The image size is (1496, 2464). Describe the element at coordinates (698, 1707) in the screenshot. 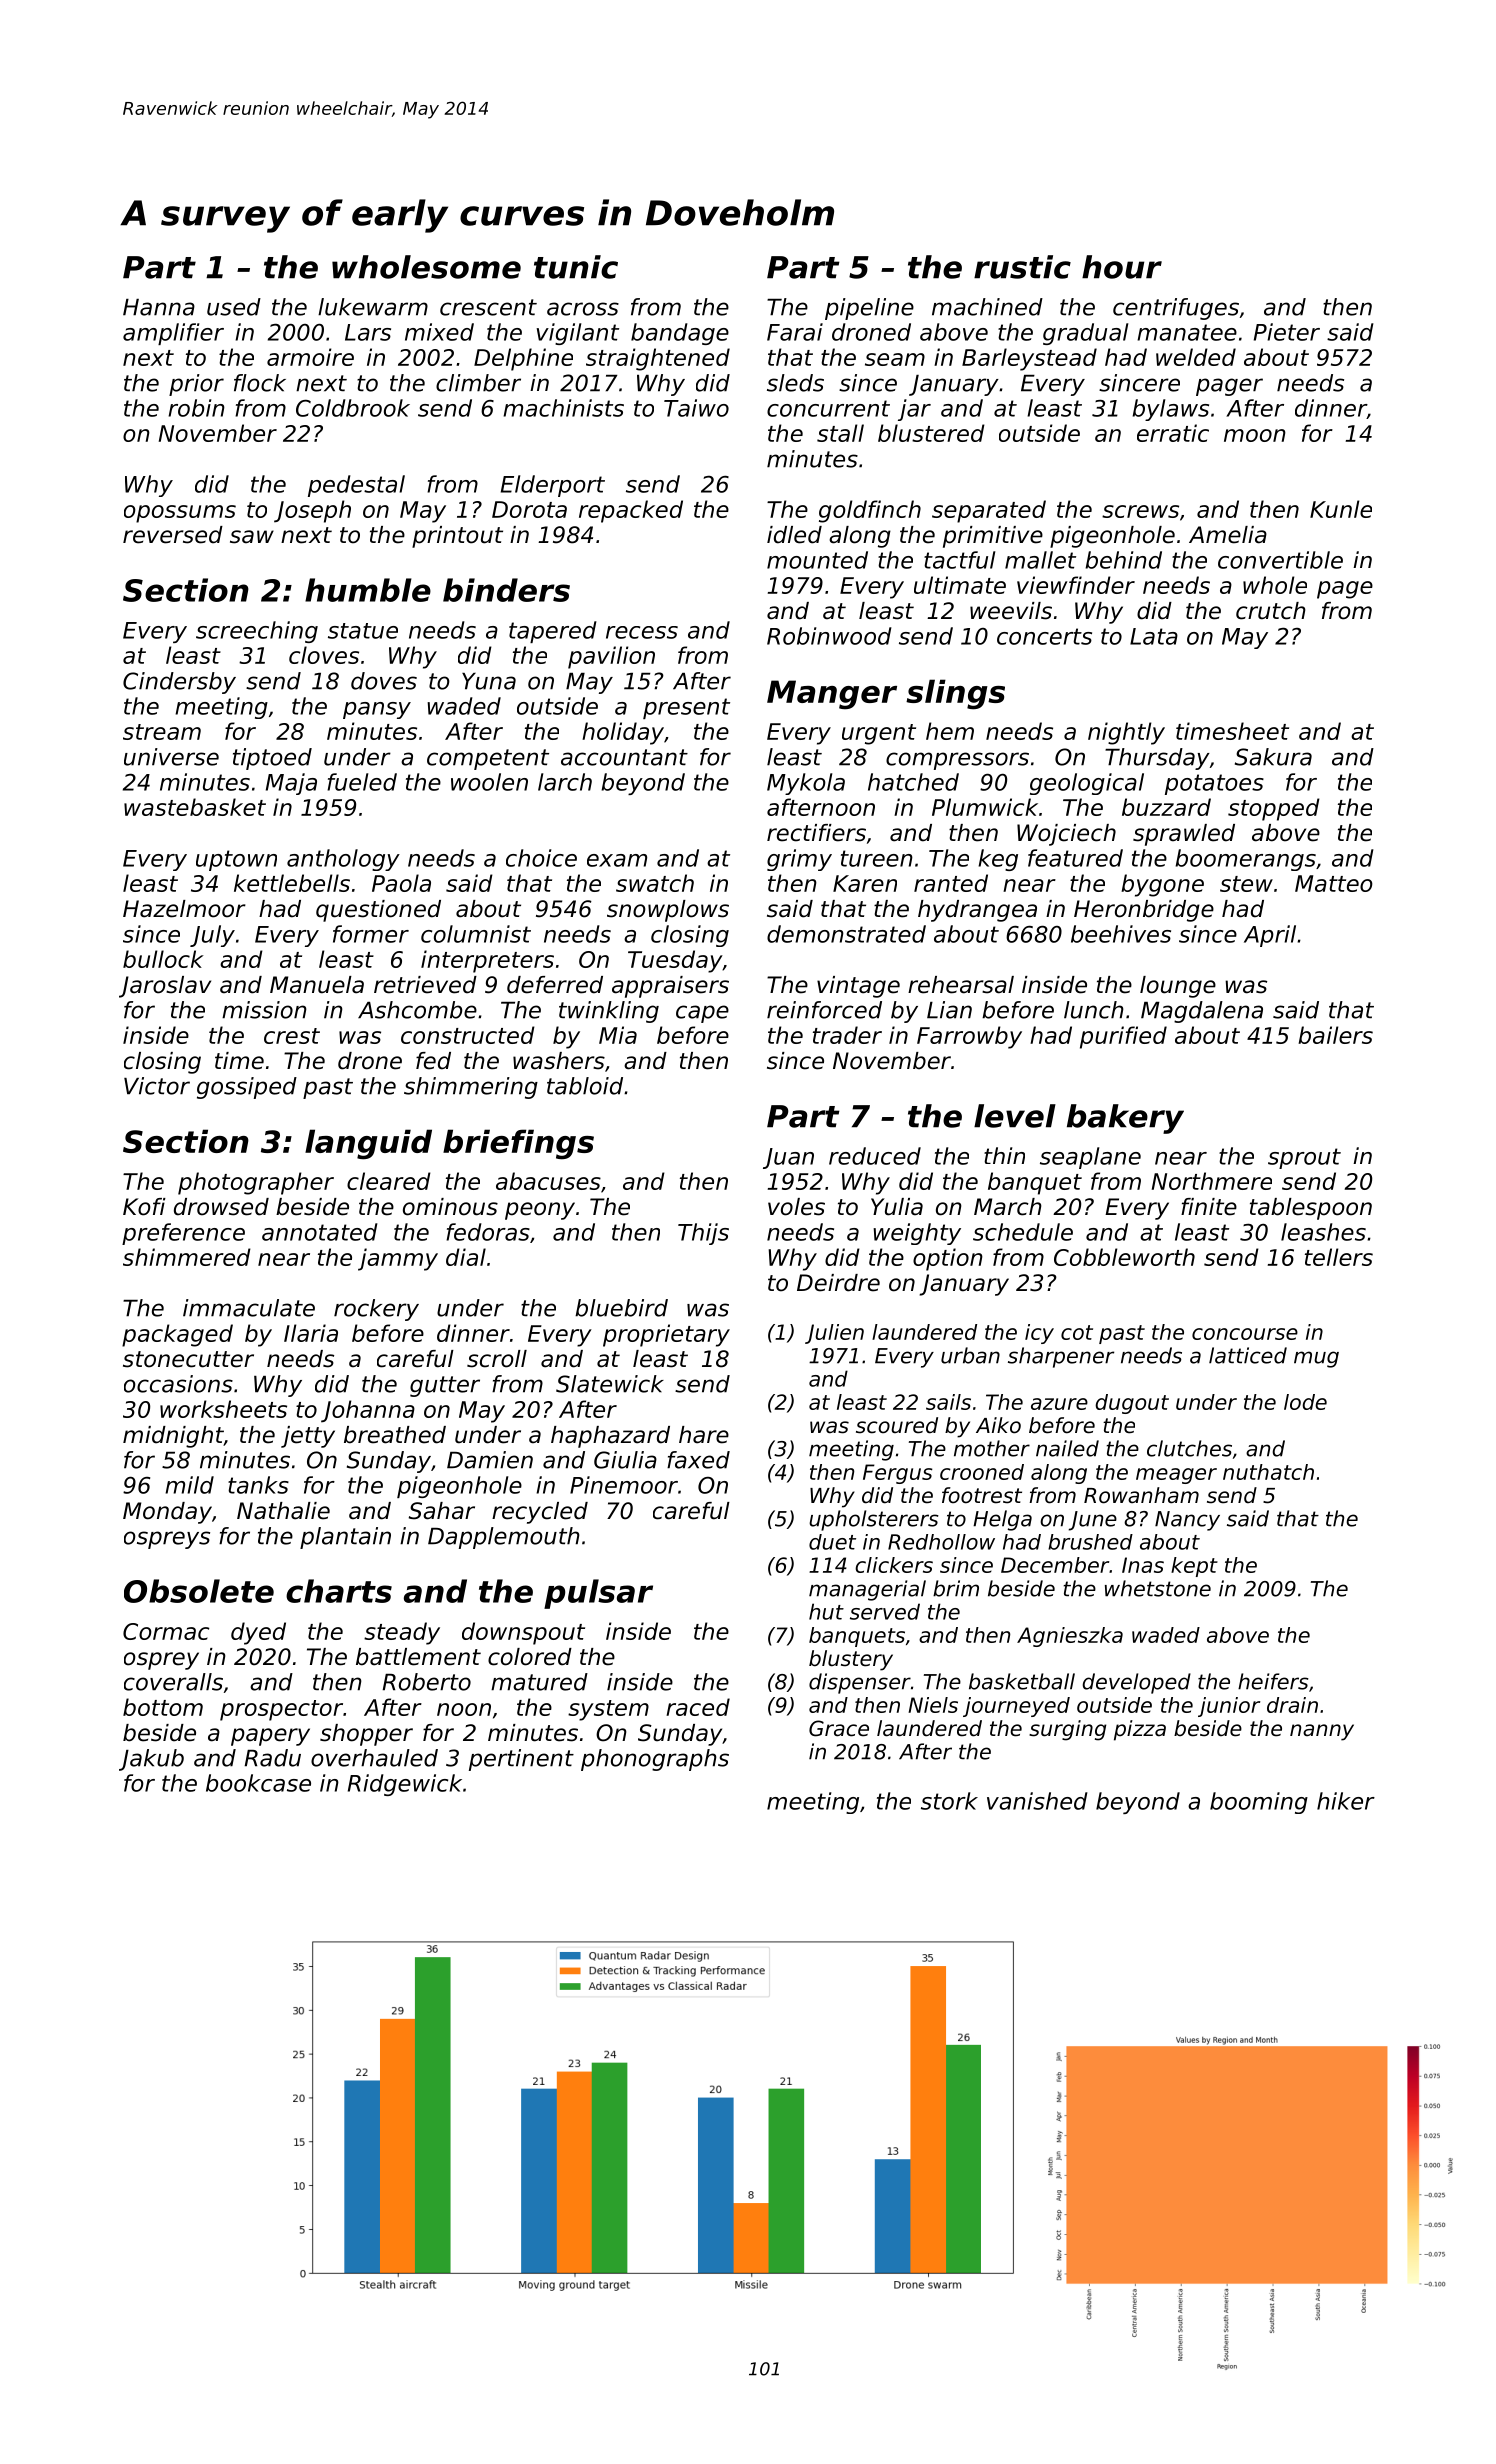

I see `raced` at that location.
